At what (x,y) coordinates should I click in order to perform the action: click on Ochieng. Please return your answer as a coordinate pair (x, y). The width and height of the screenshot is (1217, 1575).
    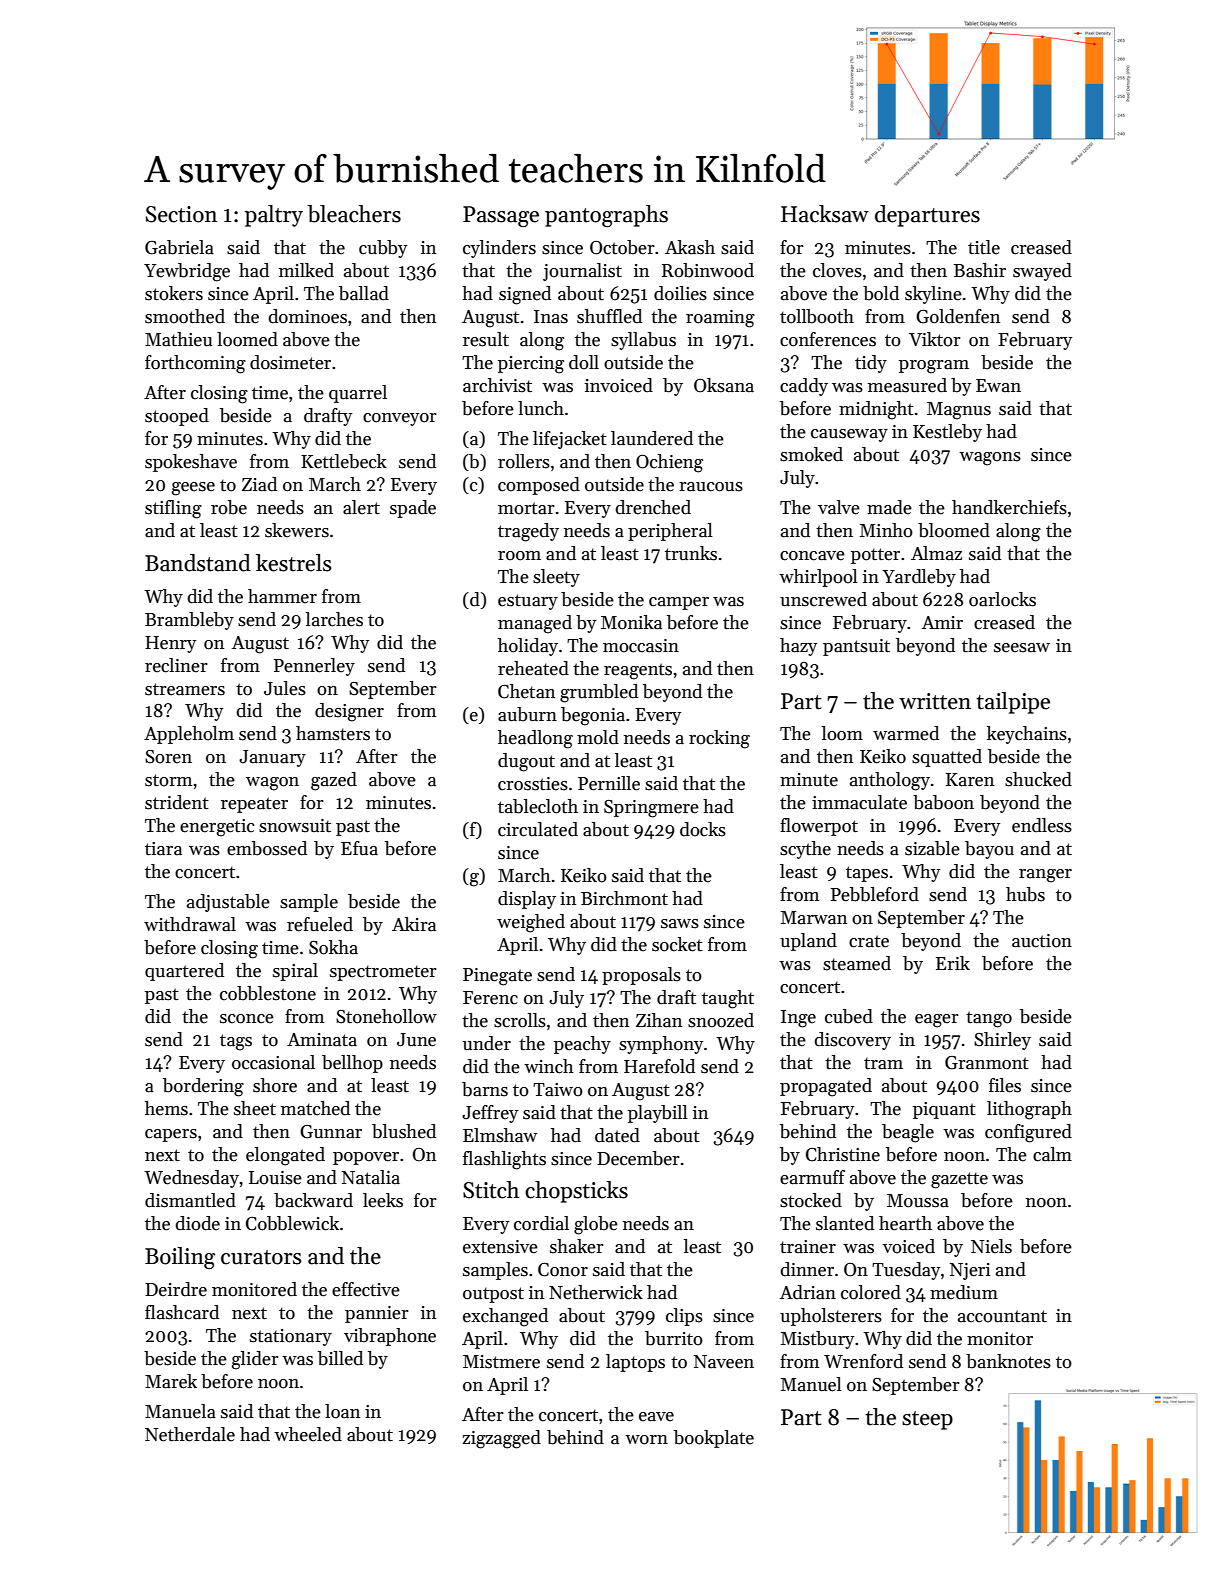
    Looking at the image, I should click on (669, 463).
